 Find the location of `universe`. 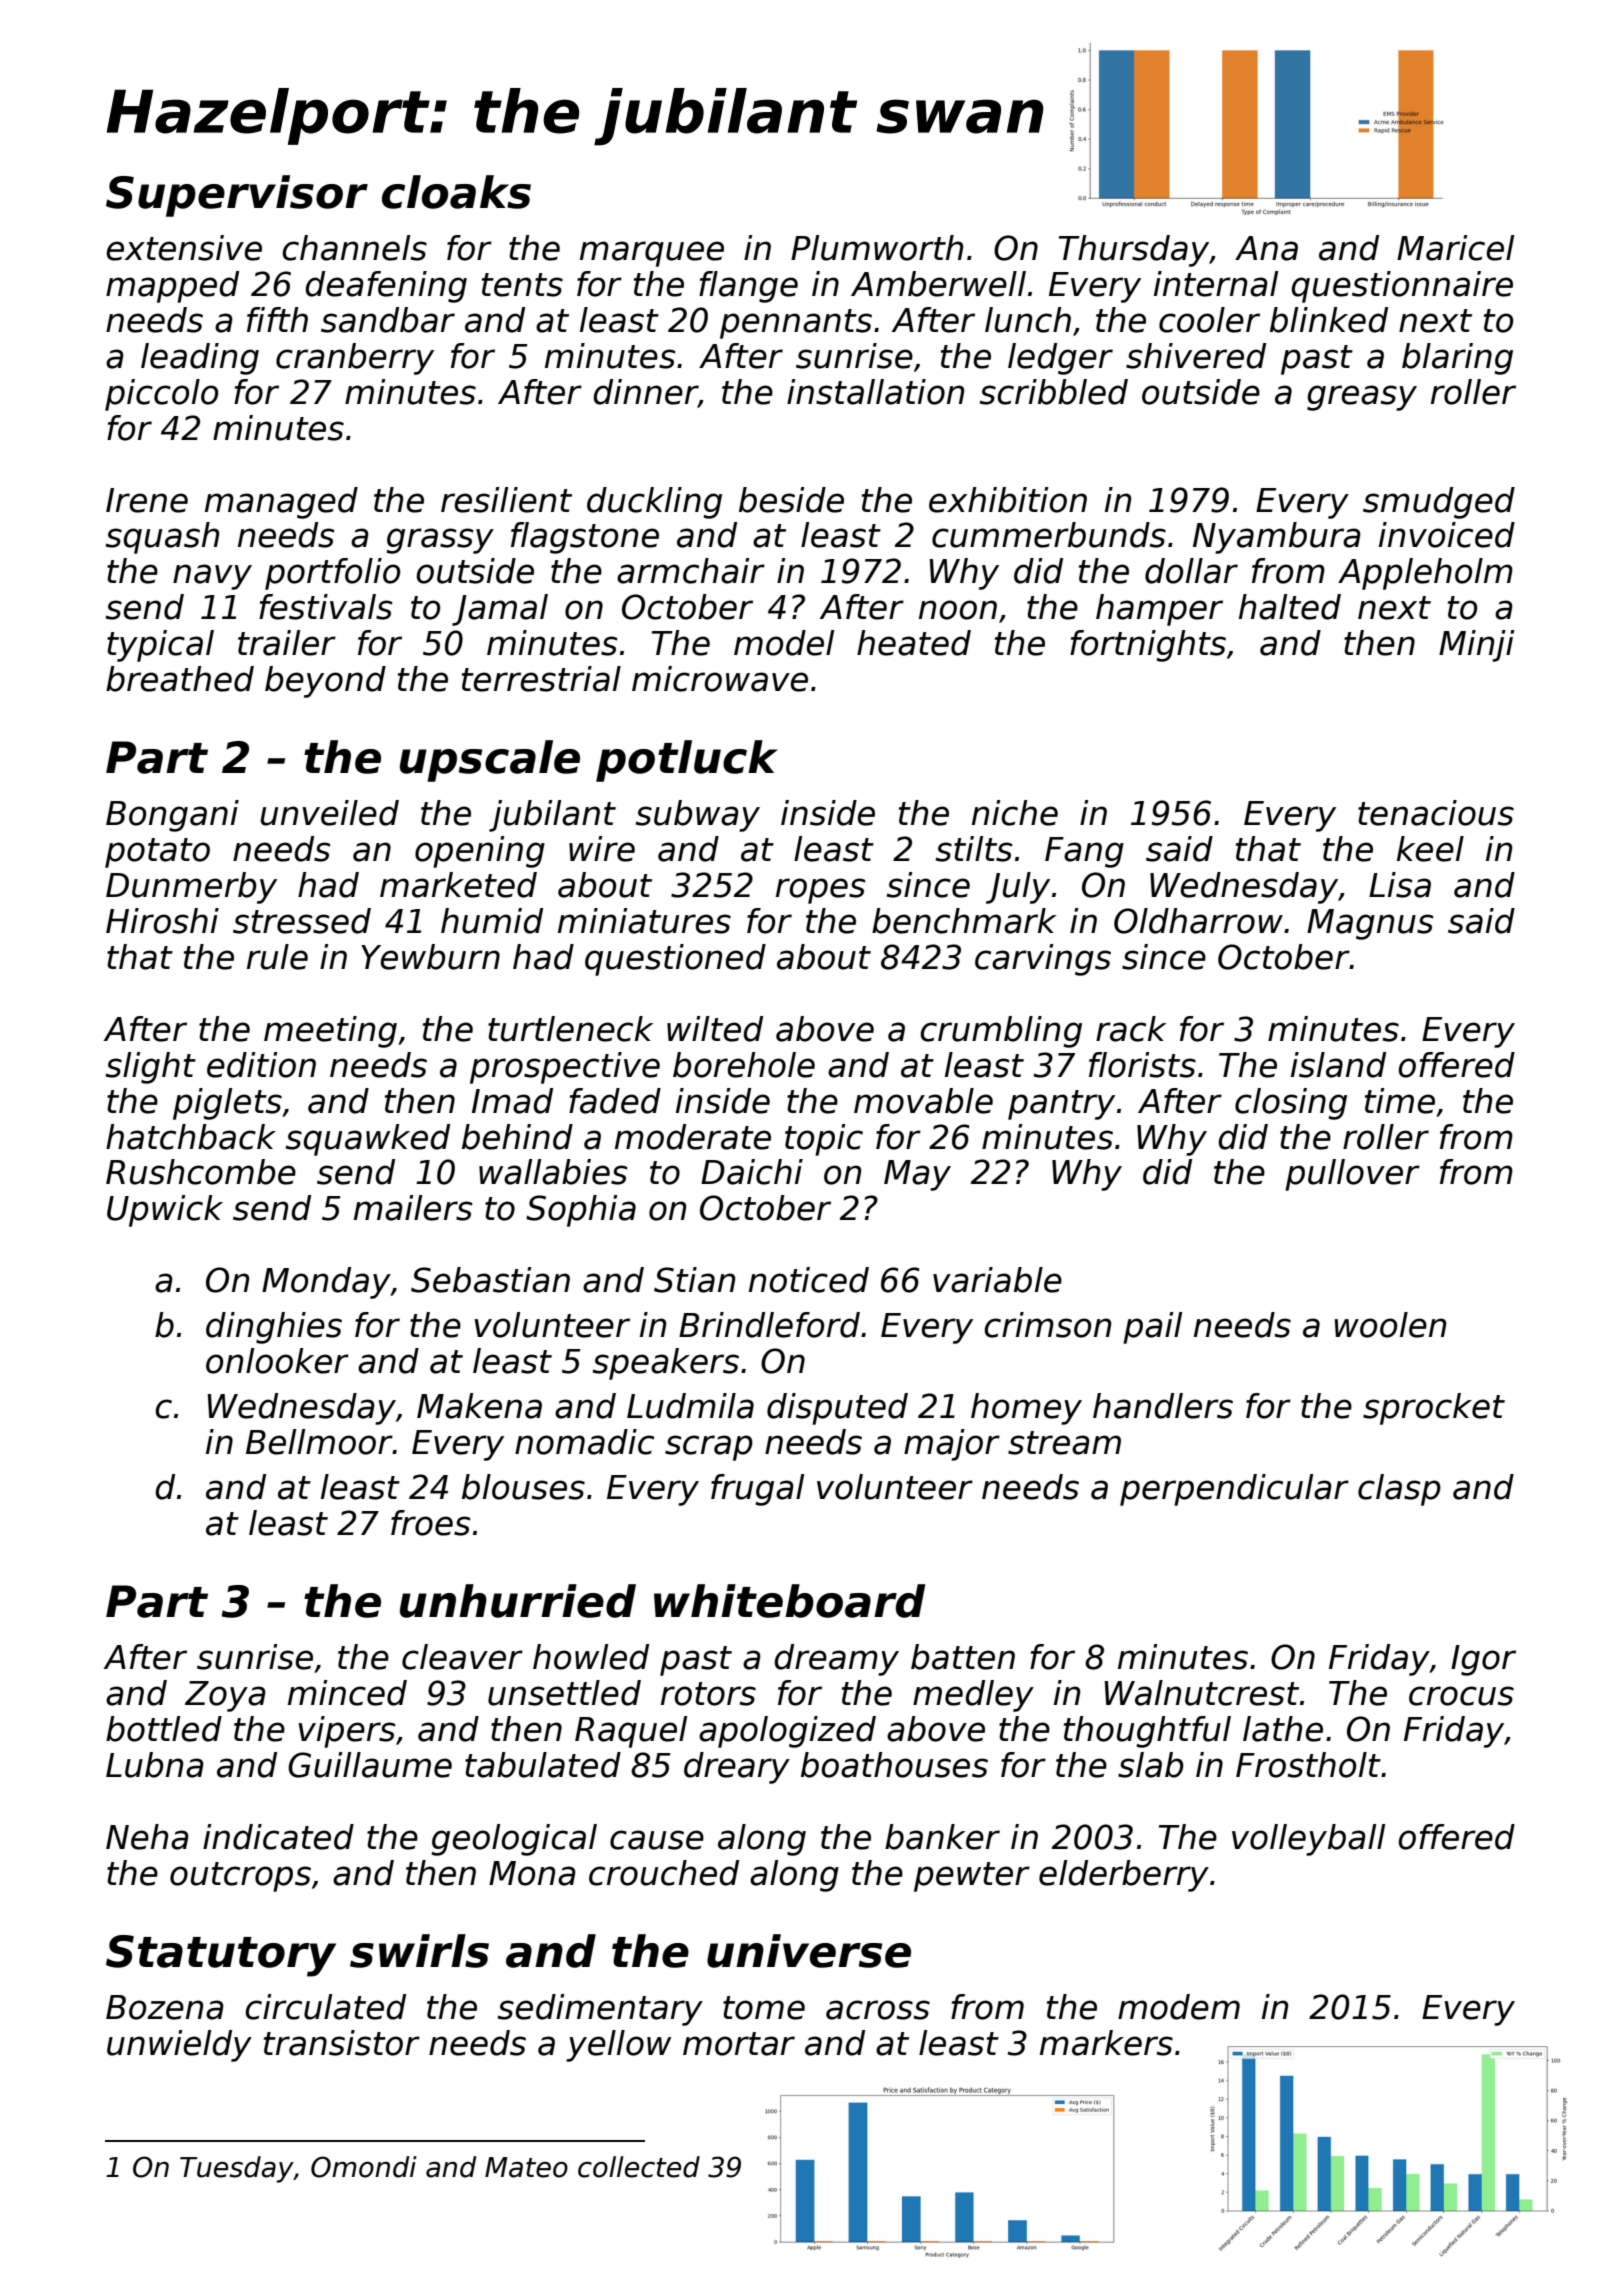

universe is located at coordinates (809, 1951).
